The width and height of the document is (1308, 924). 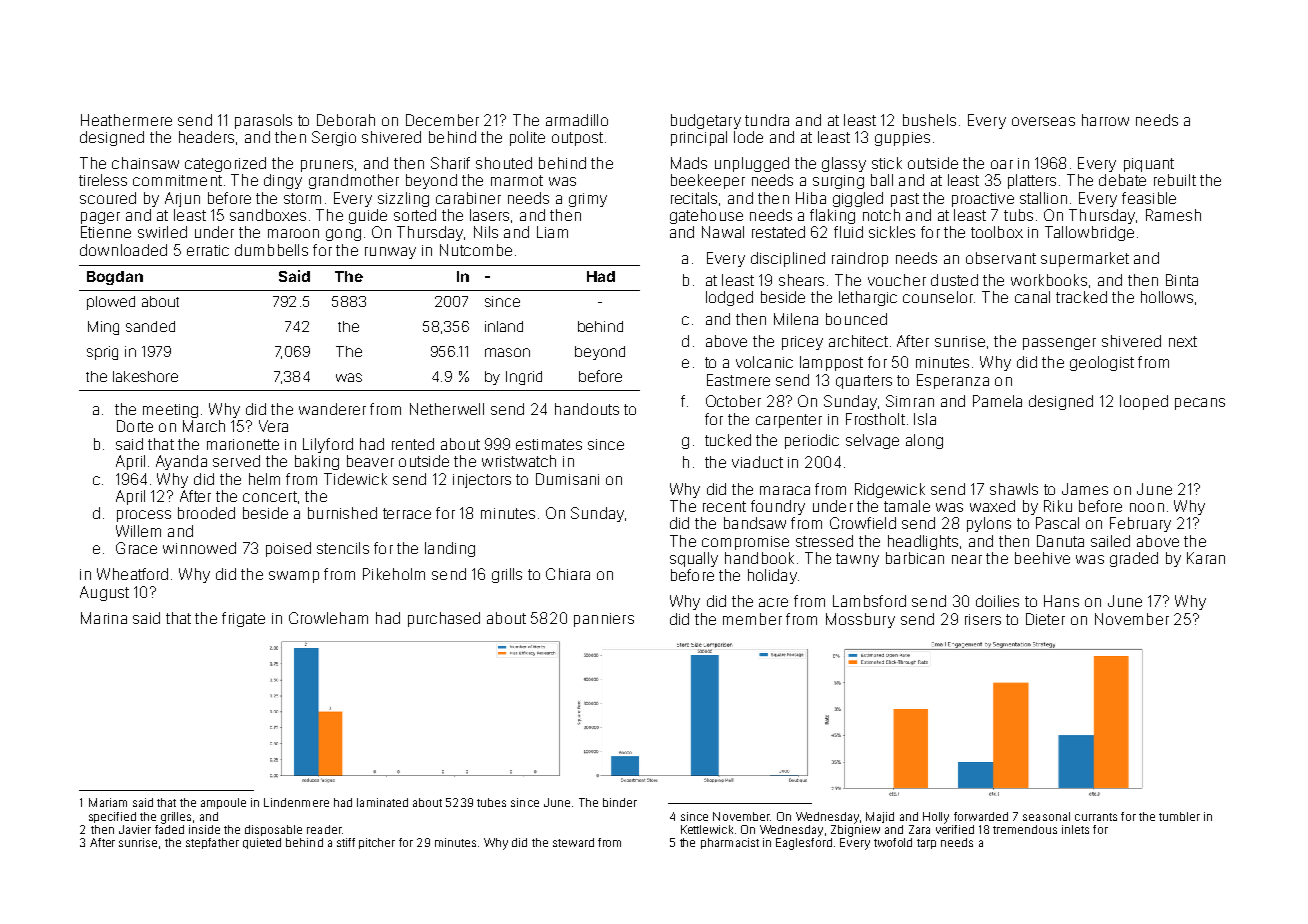 What do you see at coordinates (104, 618) in the document?
I see `Marina` at bounding box center [104, 618].
